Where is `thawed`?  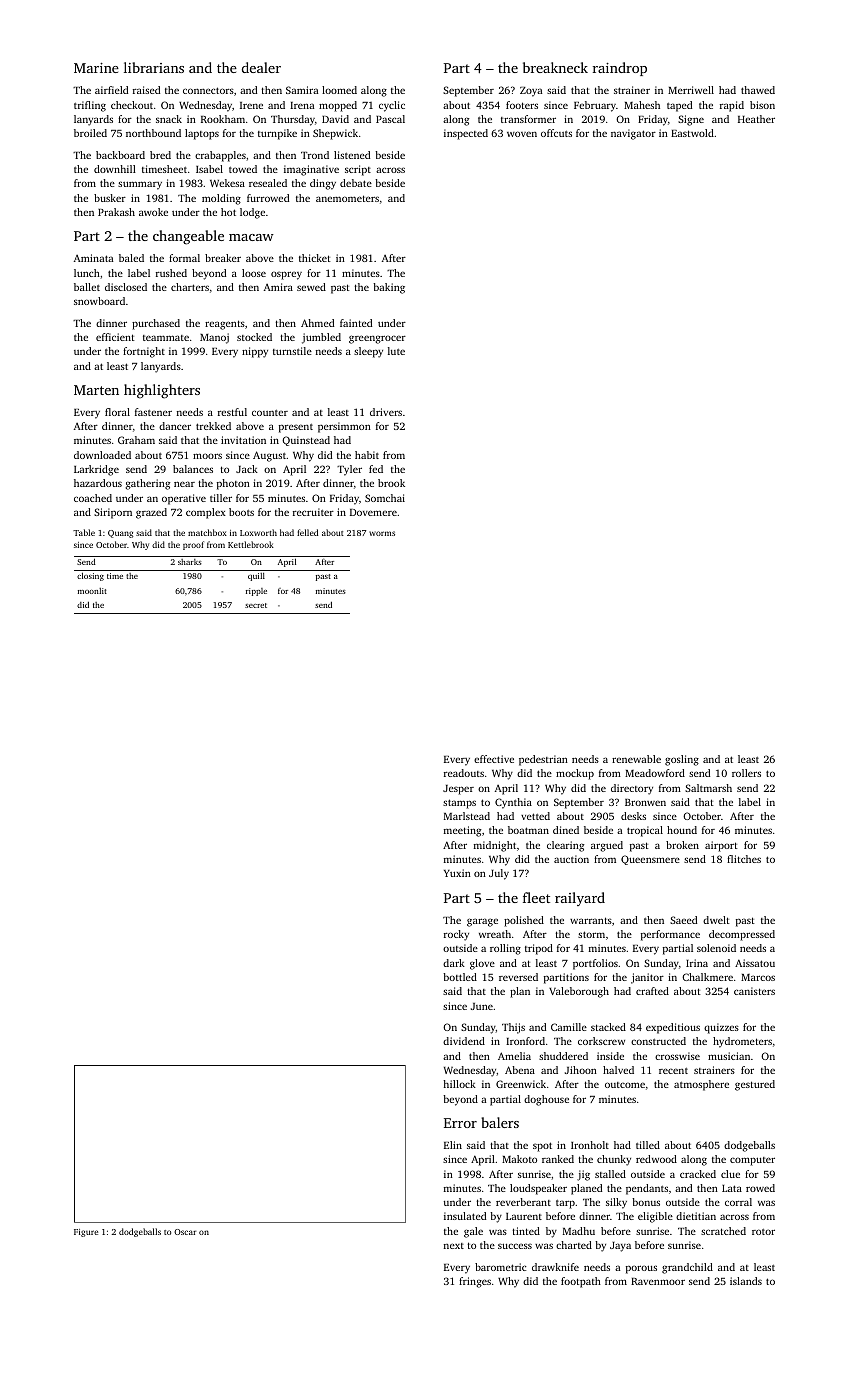
thawed is located at coordinates (758, 90).
